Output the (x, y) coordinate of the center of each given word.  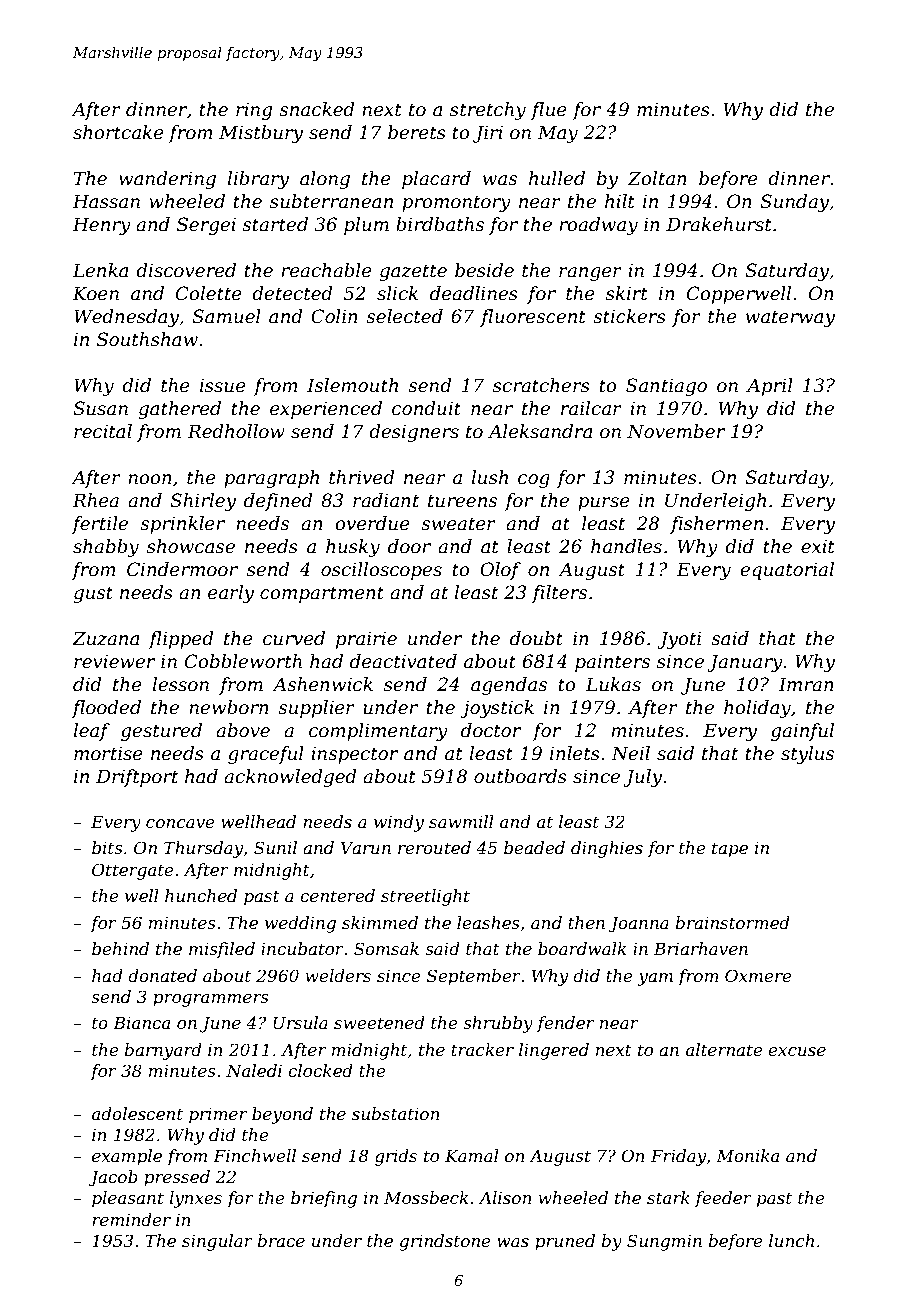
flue (549, 111)
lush (490, 477)
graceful (266, 755)
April (769, 387)
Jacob (113, 1178)
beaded (534, 847)
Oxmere (758, 975)
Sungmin (664, 1242)
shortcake (118, 132)
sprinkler (182, 525)
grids (396, 1157)
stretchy (488, 111)
